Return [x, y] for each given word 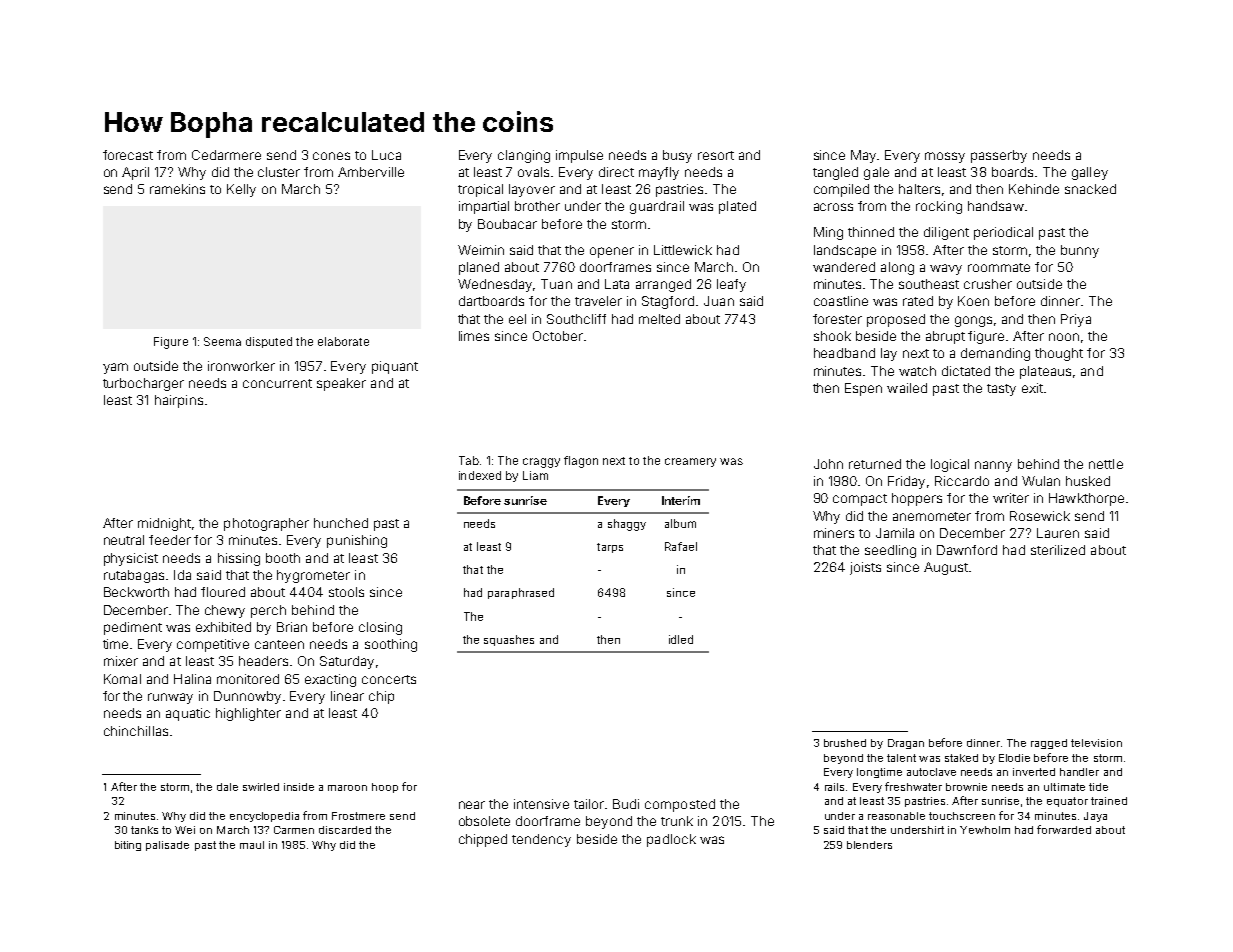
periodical [1003, 233]
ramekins [177, 189]
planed [479, 268]
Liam [535, 475]
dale [227, 787]
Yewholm [985, 830]
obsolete [484, 821]
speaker [341, 384]
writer [1011, 498]
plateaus [1045, 372]
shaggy [627, 525]
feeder [170, 540]
